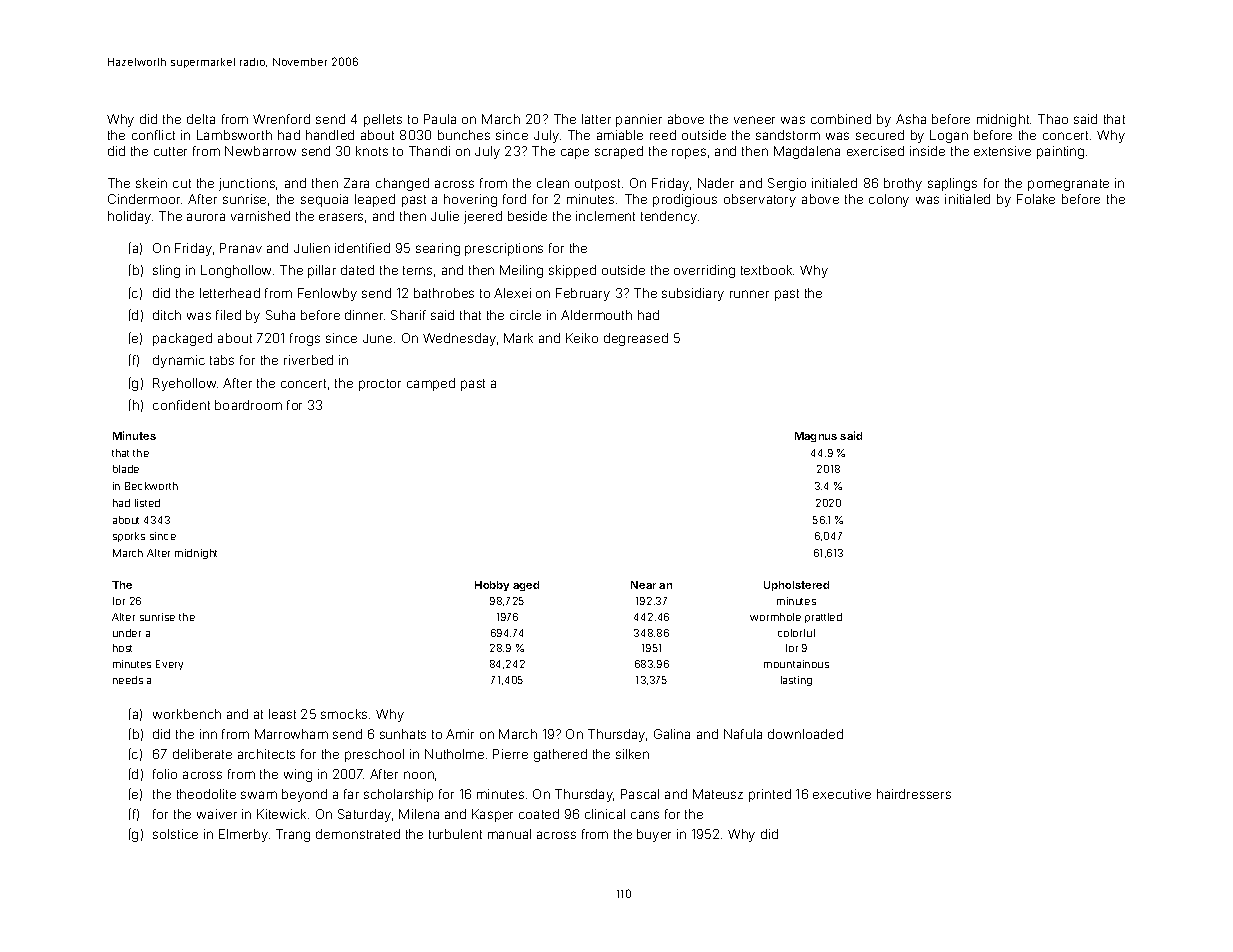 The width and height of the image is (1233, 952). Describe the element at coordinates (241, 248) in the image. I see `Pranav` at that location.
